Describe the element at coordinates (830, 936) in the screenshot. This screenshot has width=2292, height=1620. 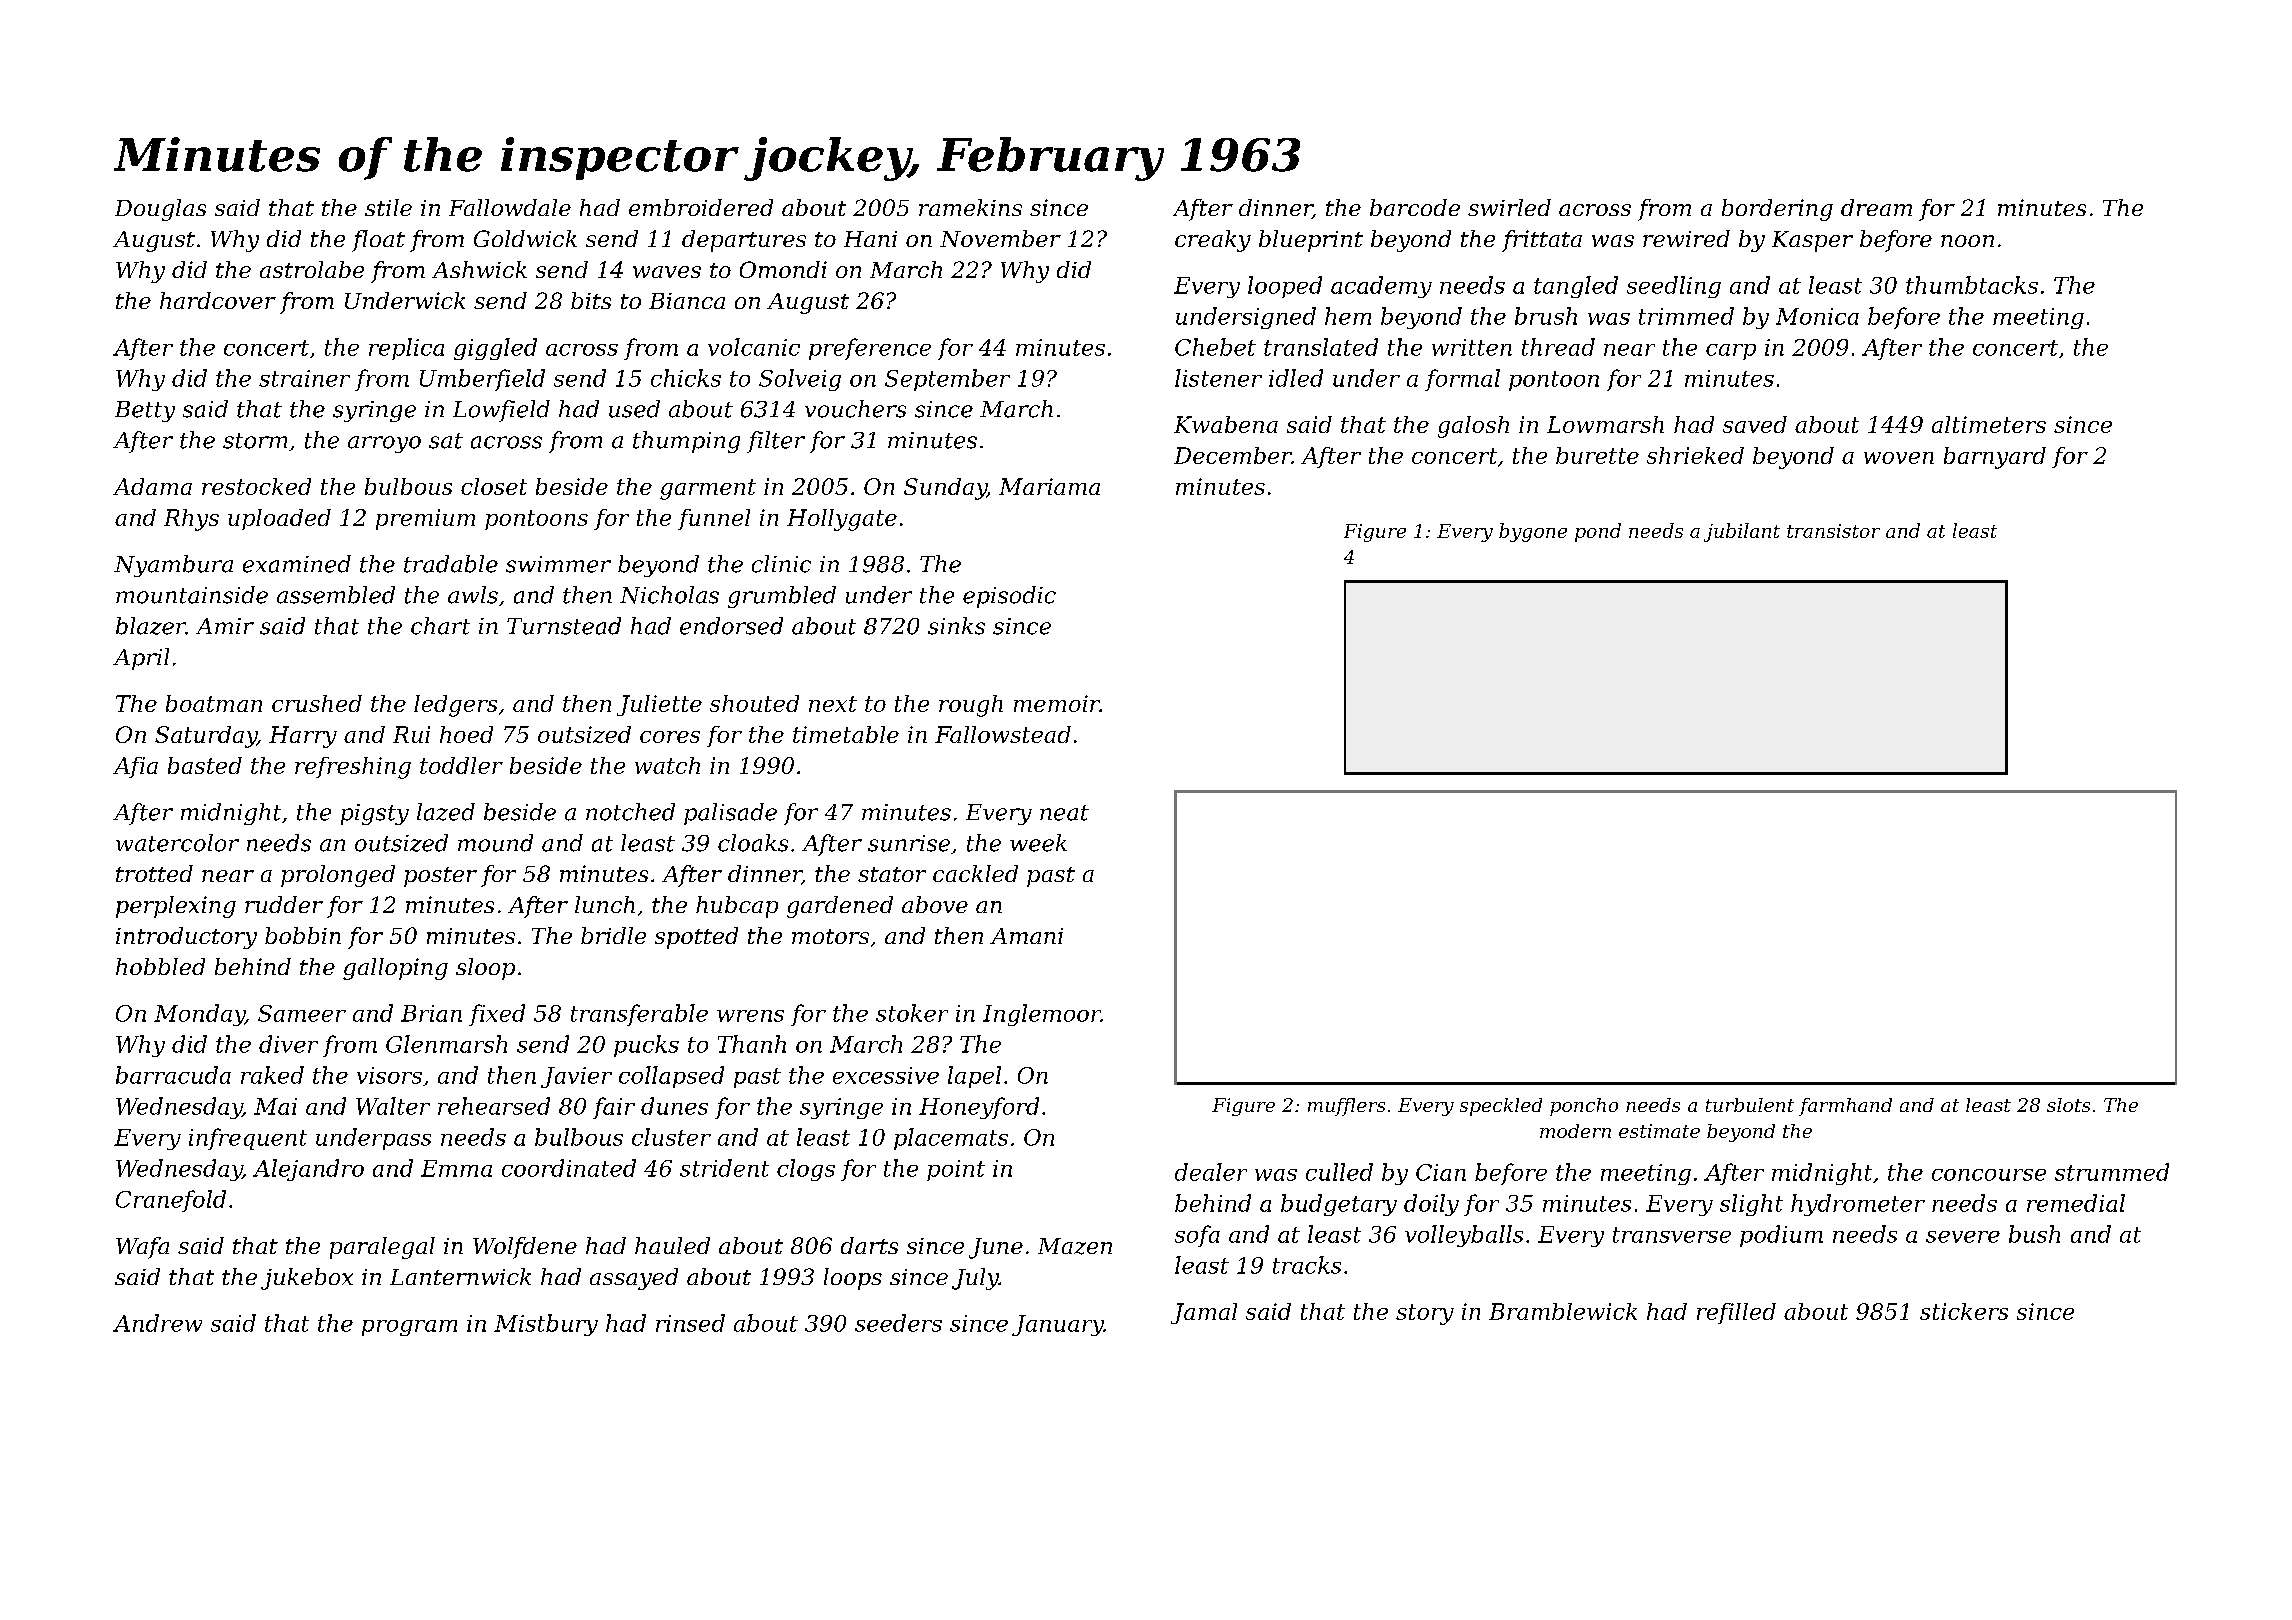
I see `motors` at that location.
